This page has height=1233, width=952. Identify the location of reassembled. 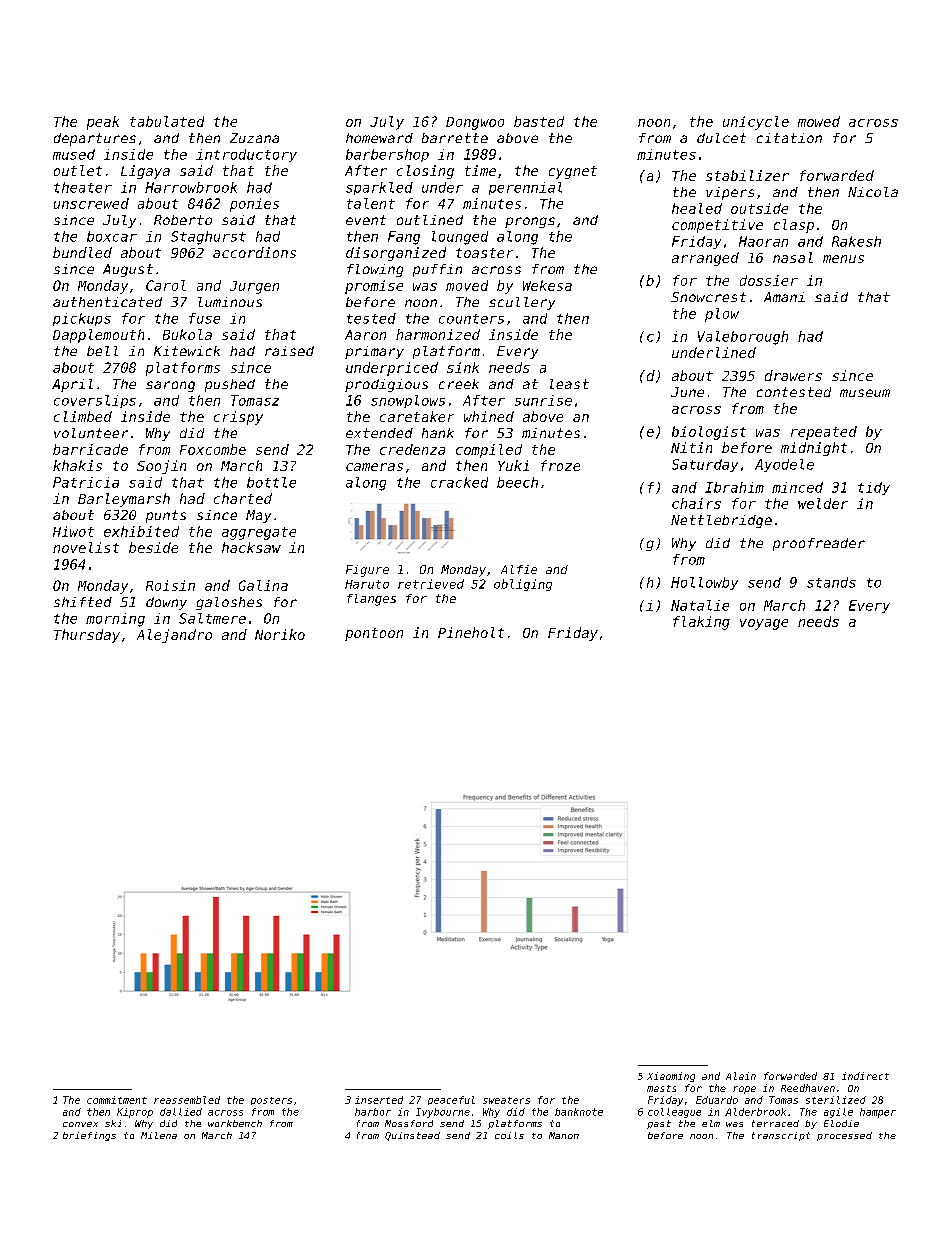
(187, 1100).
